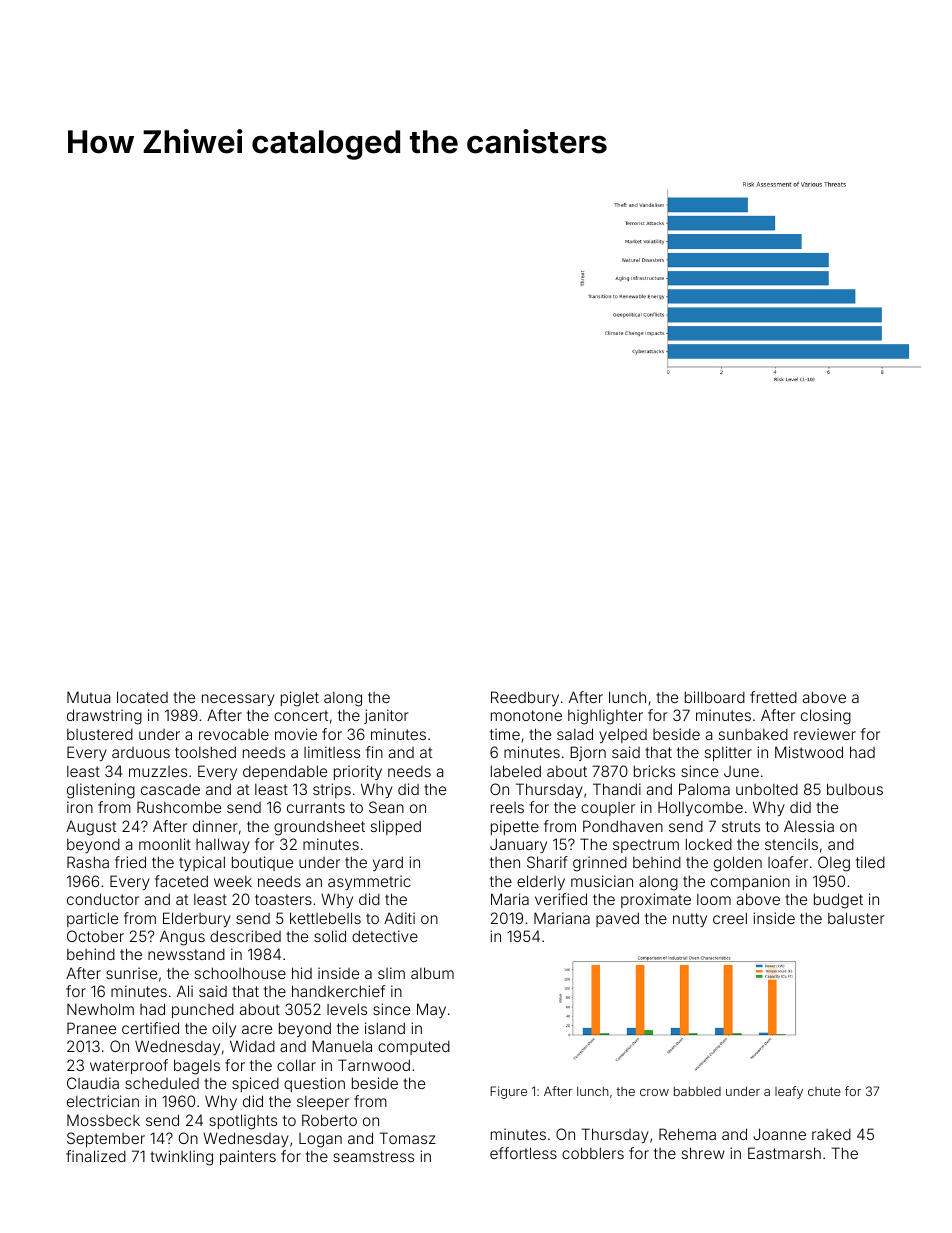  What do you see at coordinates (602, 881) in the screenshot?
I see `musician` at bounding box center [602, 881].
